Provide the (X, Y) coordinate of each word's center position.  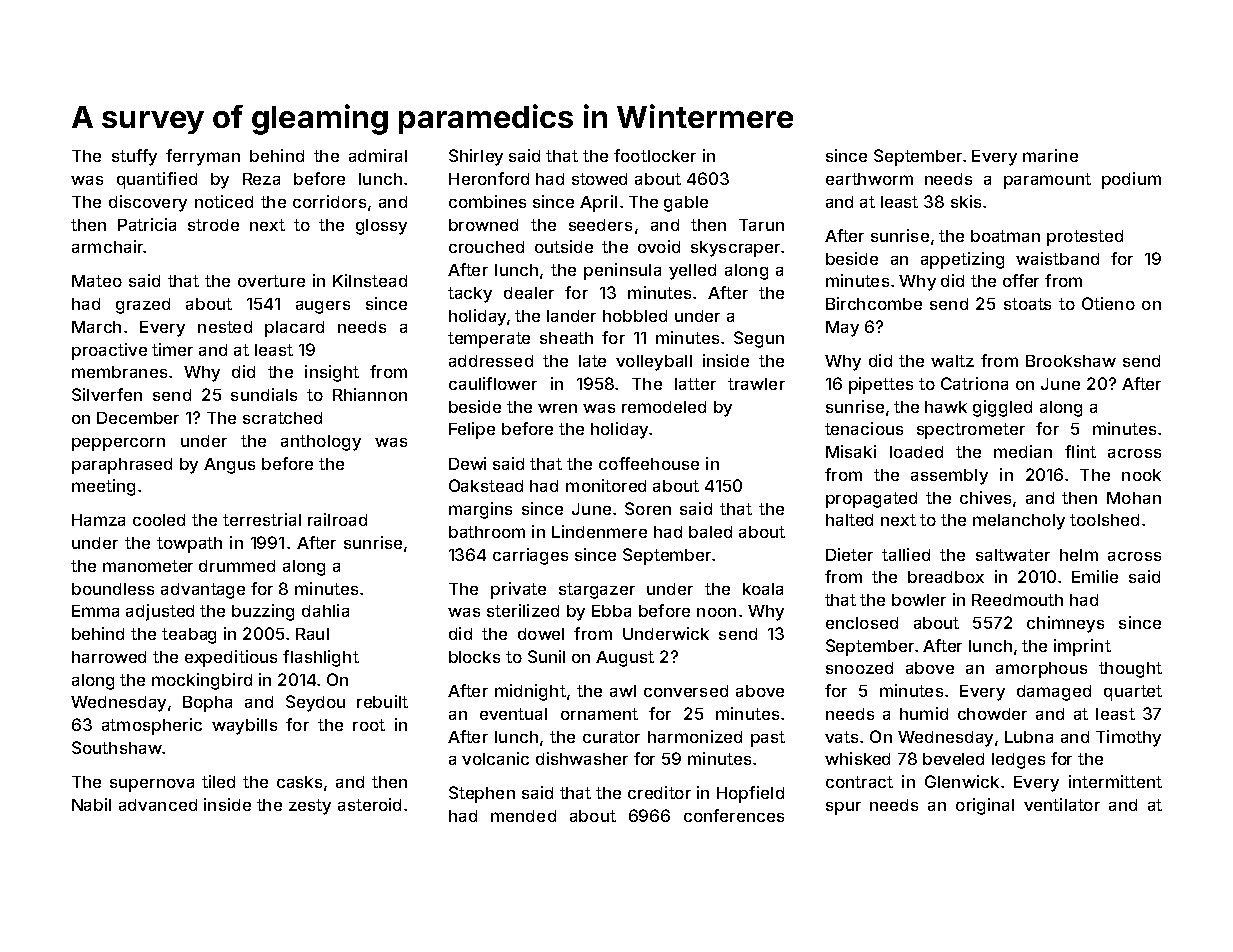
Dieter (849, 554)
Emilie (1095, 576)
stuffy (134, 157)
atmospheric (152, 726)
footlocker (655, 155)
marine (1050, 155)
